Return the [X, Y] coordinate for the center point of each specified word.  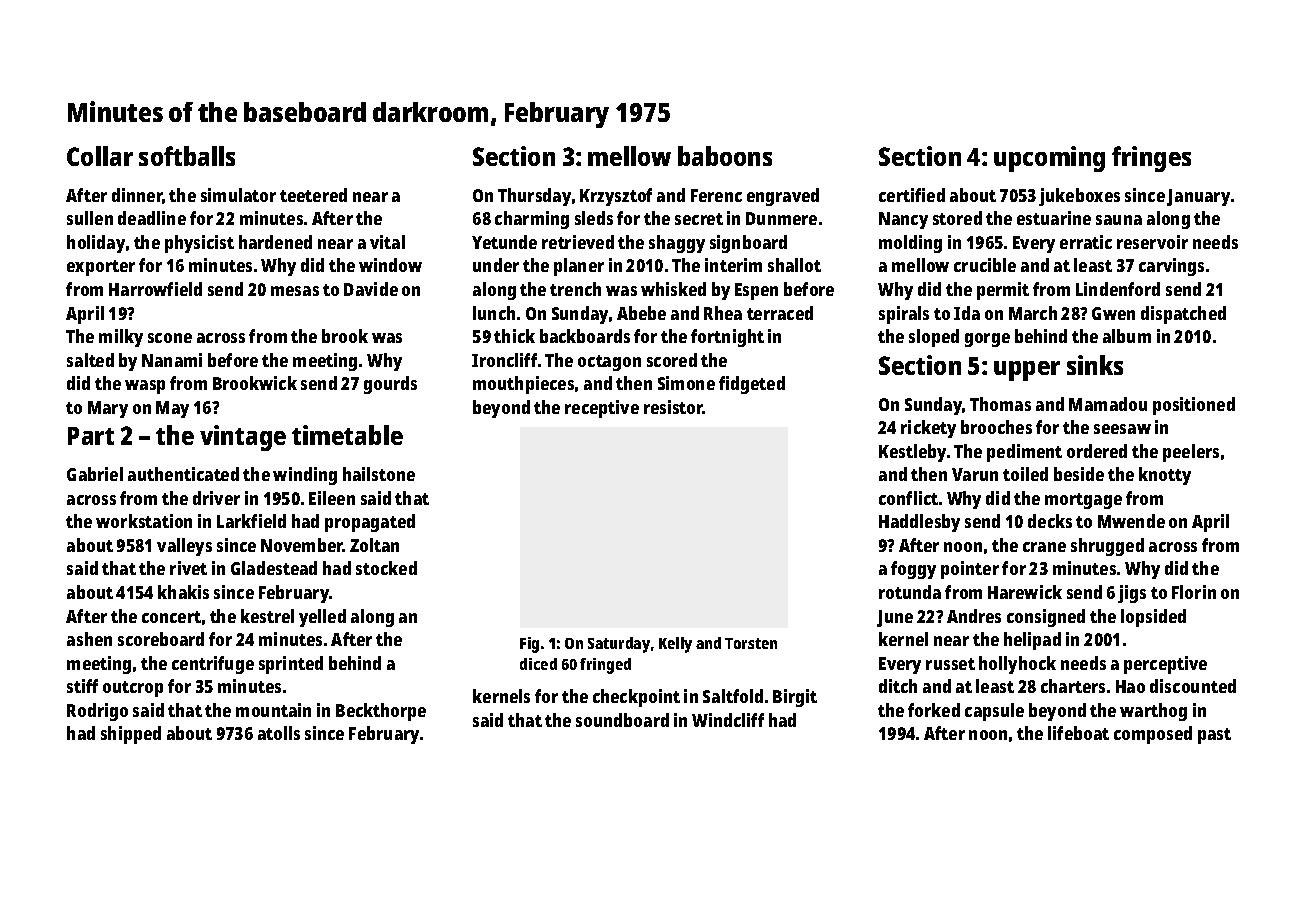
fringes [1151, 159]
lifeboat [1078, 733]
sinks [1095, 365]
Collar [100, 156]
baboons [725, 156]
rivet [188, 568]
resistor [673, 407]
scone [170, 338]
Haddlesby [919, 523]
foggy [913, 570]
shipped [131, 735]
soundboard [622, 720]
